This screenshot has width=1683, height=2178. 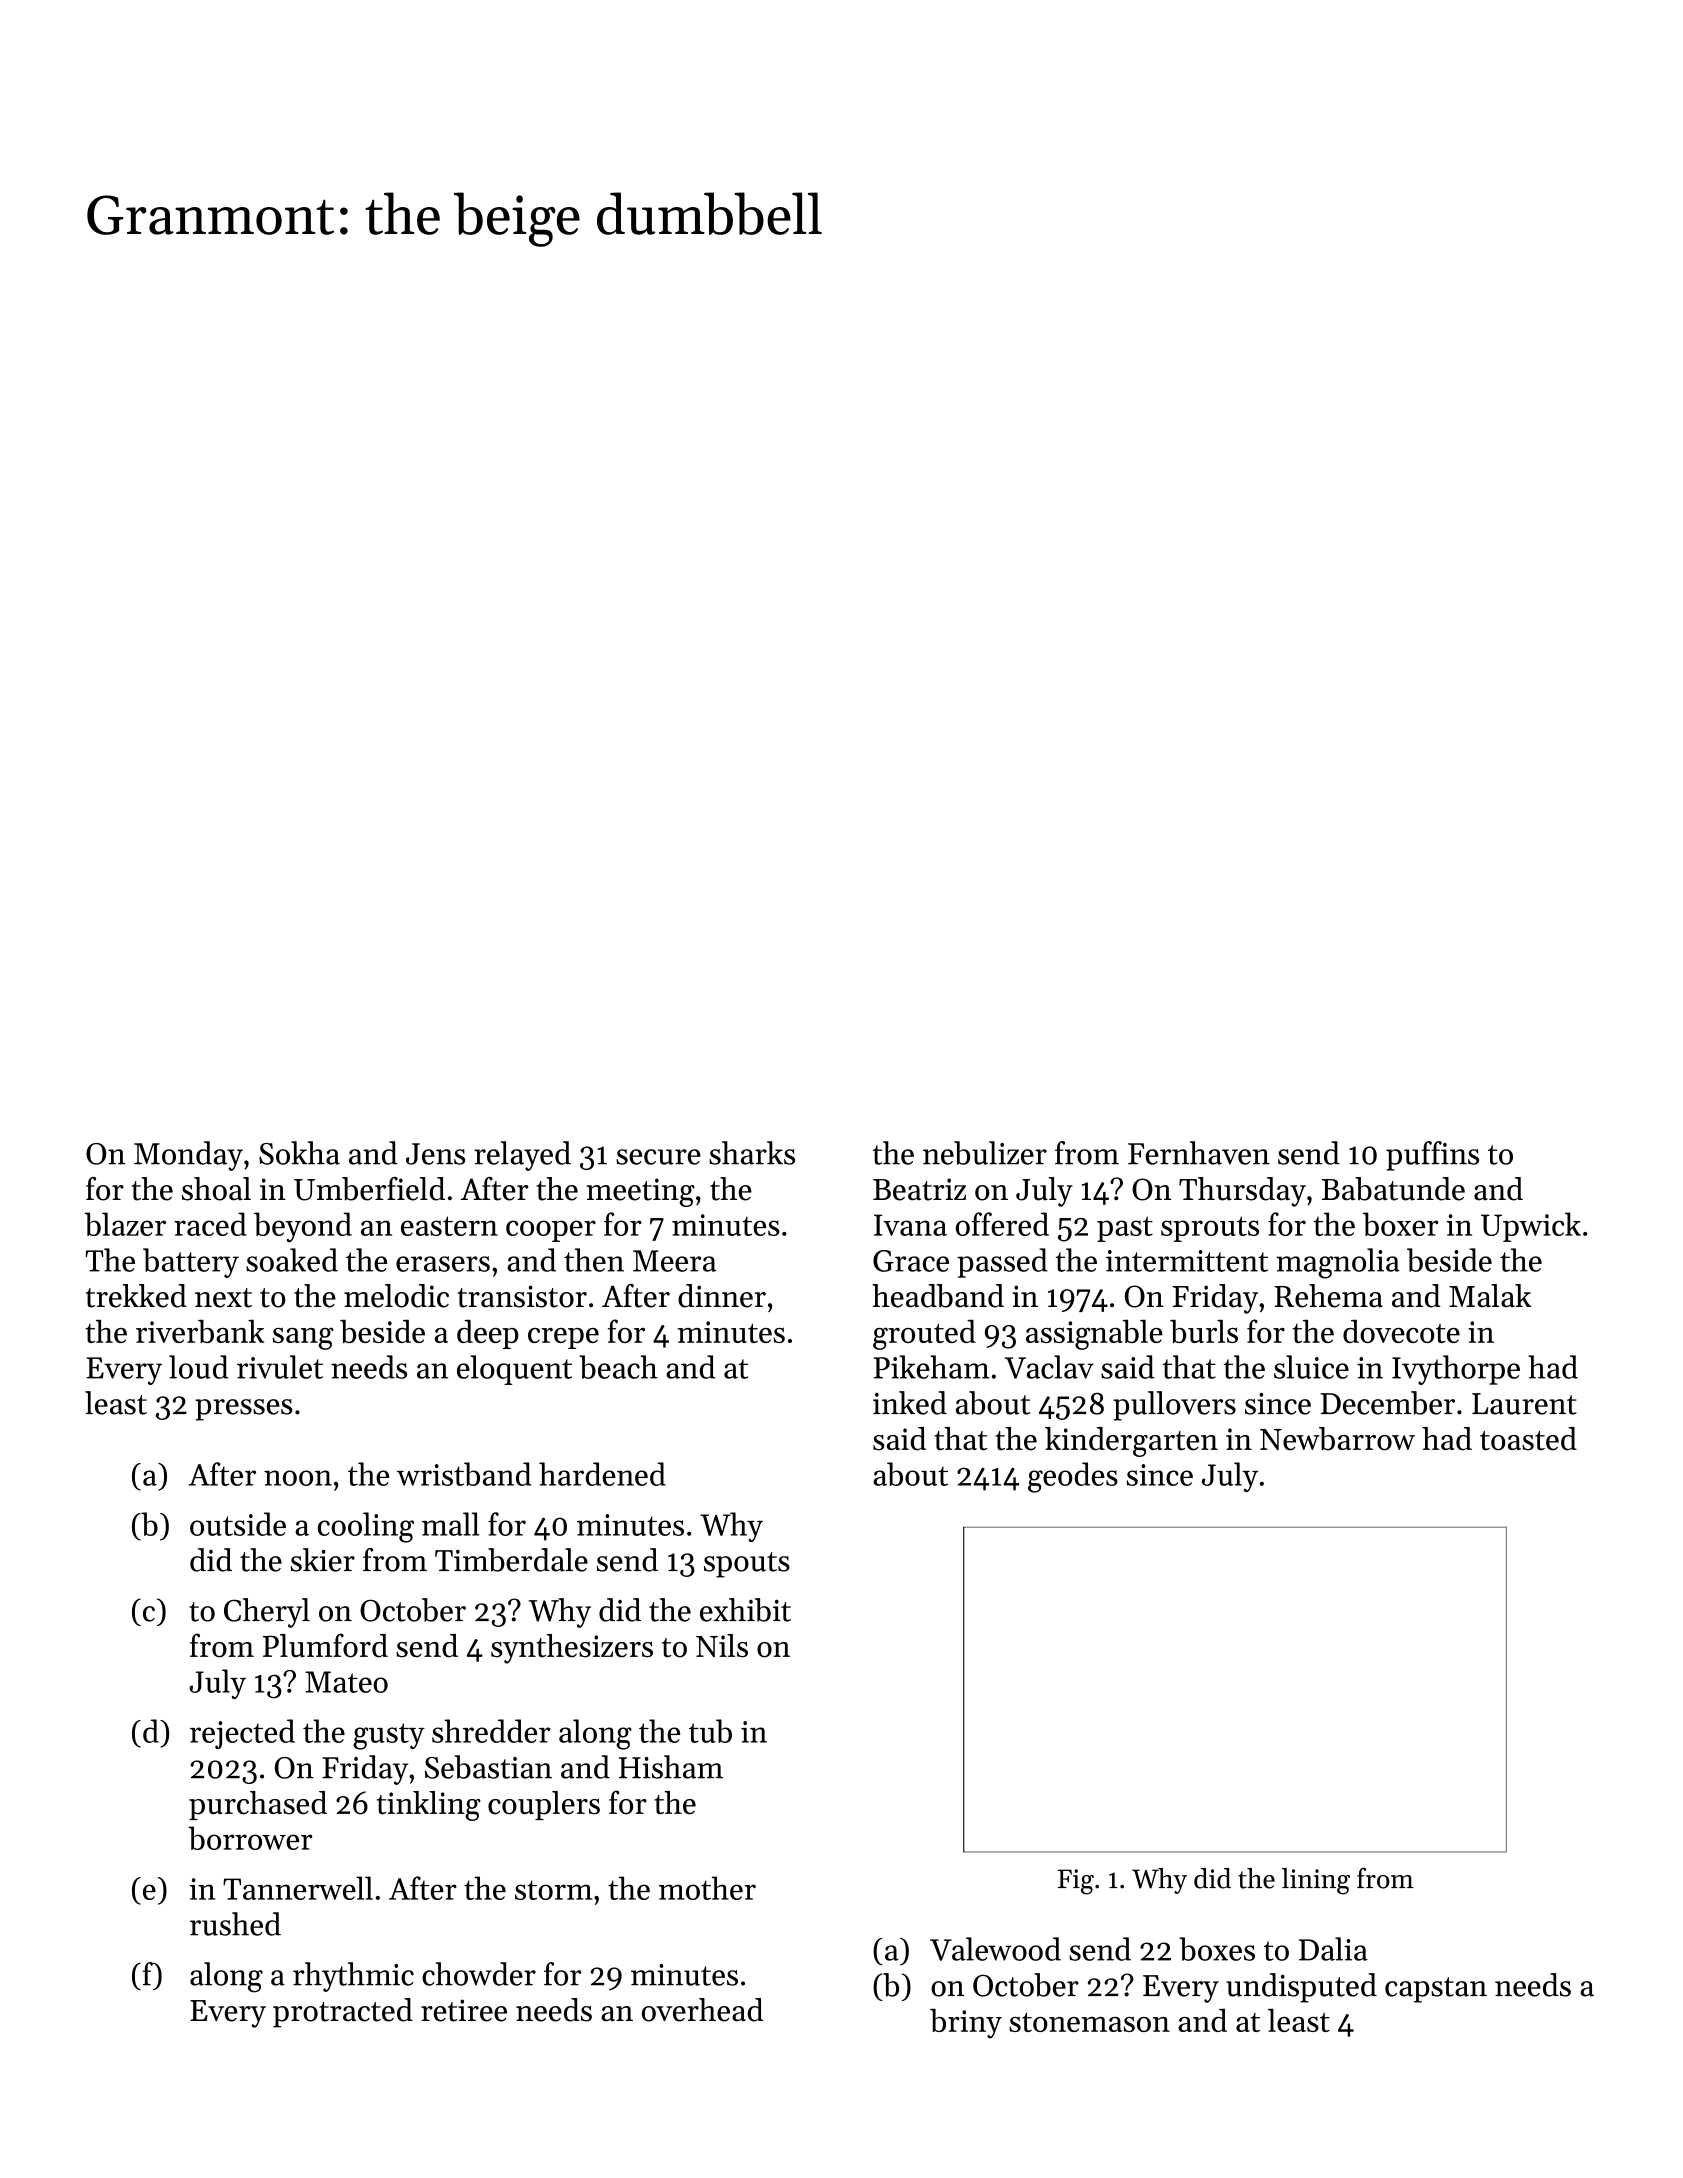 I want to click on rejected, so click(x=242, y=1734).
